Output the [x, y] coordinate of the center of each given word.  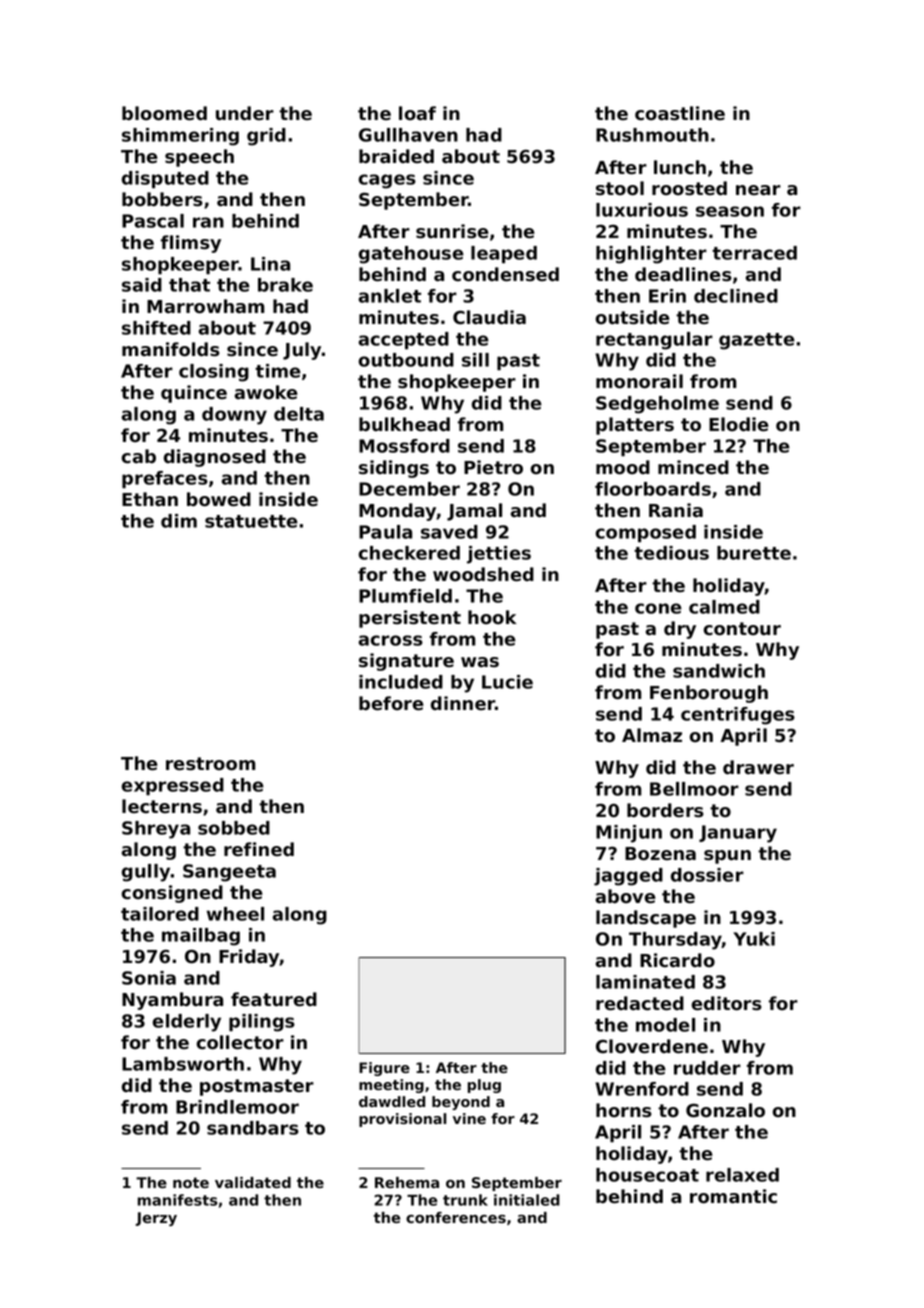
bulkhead [404, 424]
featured [274, 999]
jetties [499, 555]
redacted [640, 1003]
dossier [707, 875]
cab [139, 456]
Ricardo [677, 960]
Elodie [739, 424]
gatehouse [411, 255]
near [758, 190]
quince [194, 394]
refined [259, 849]
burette [754, 553]
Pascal [153, 221]
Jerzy [156, 1219]
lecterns [162, 806]
